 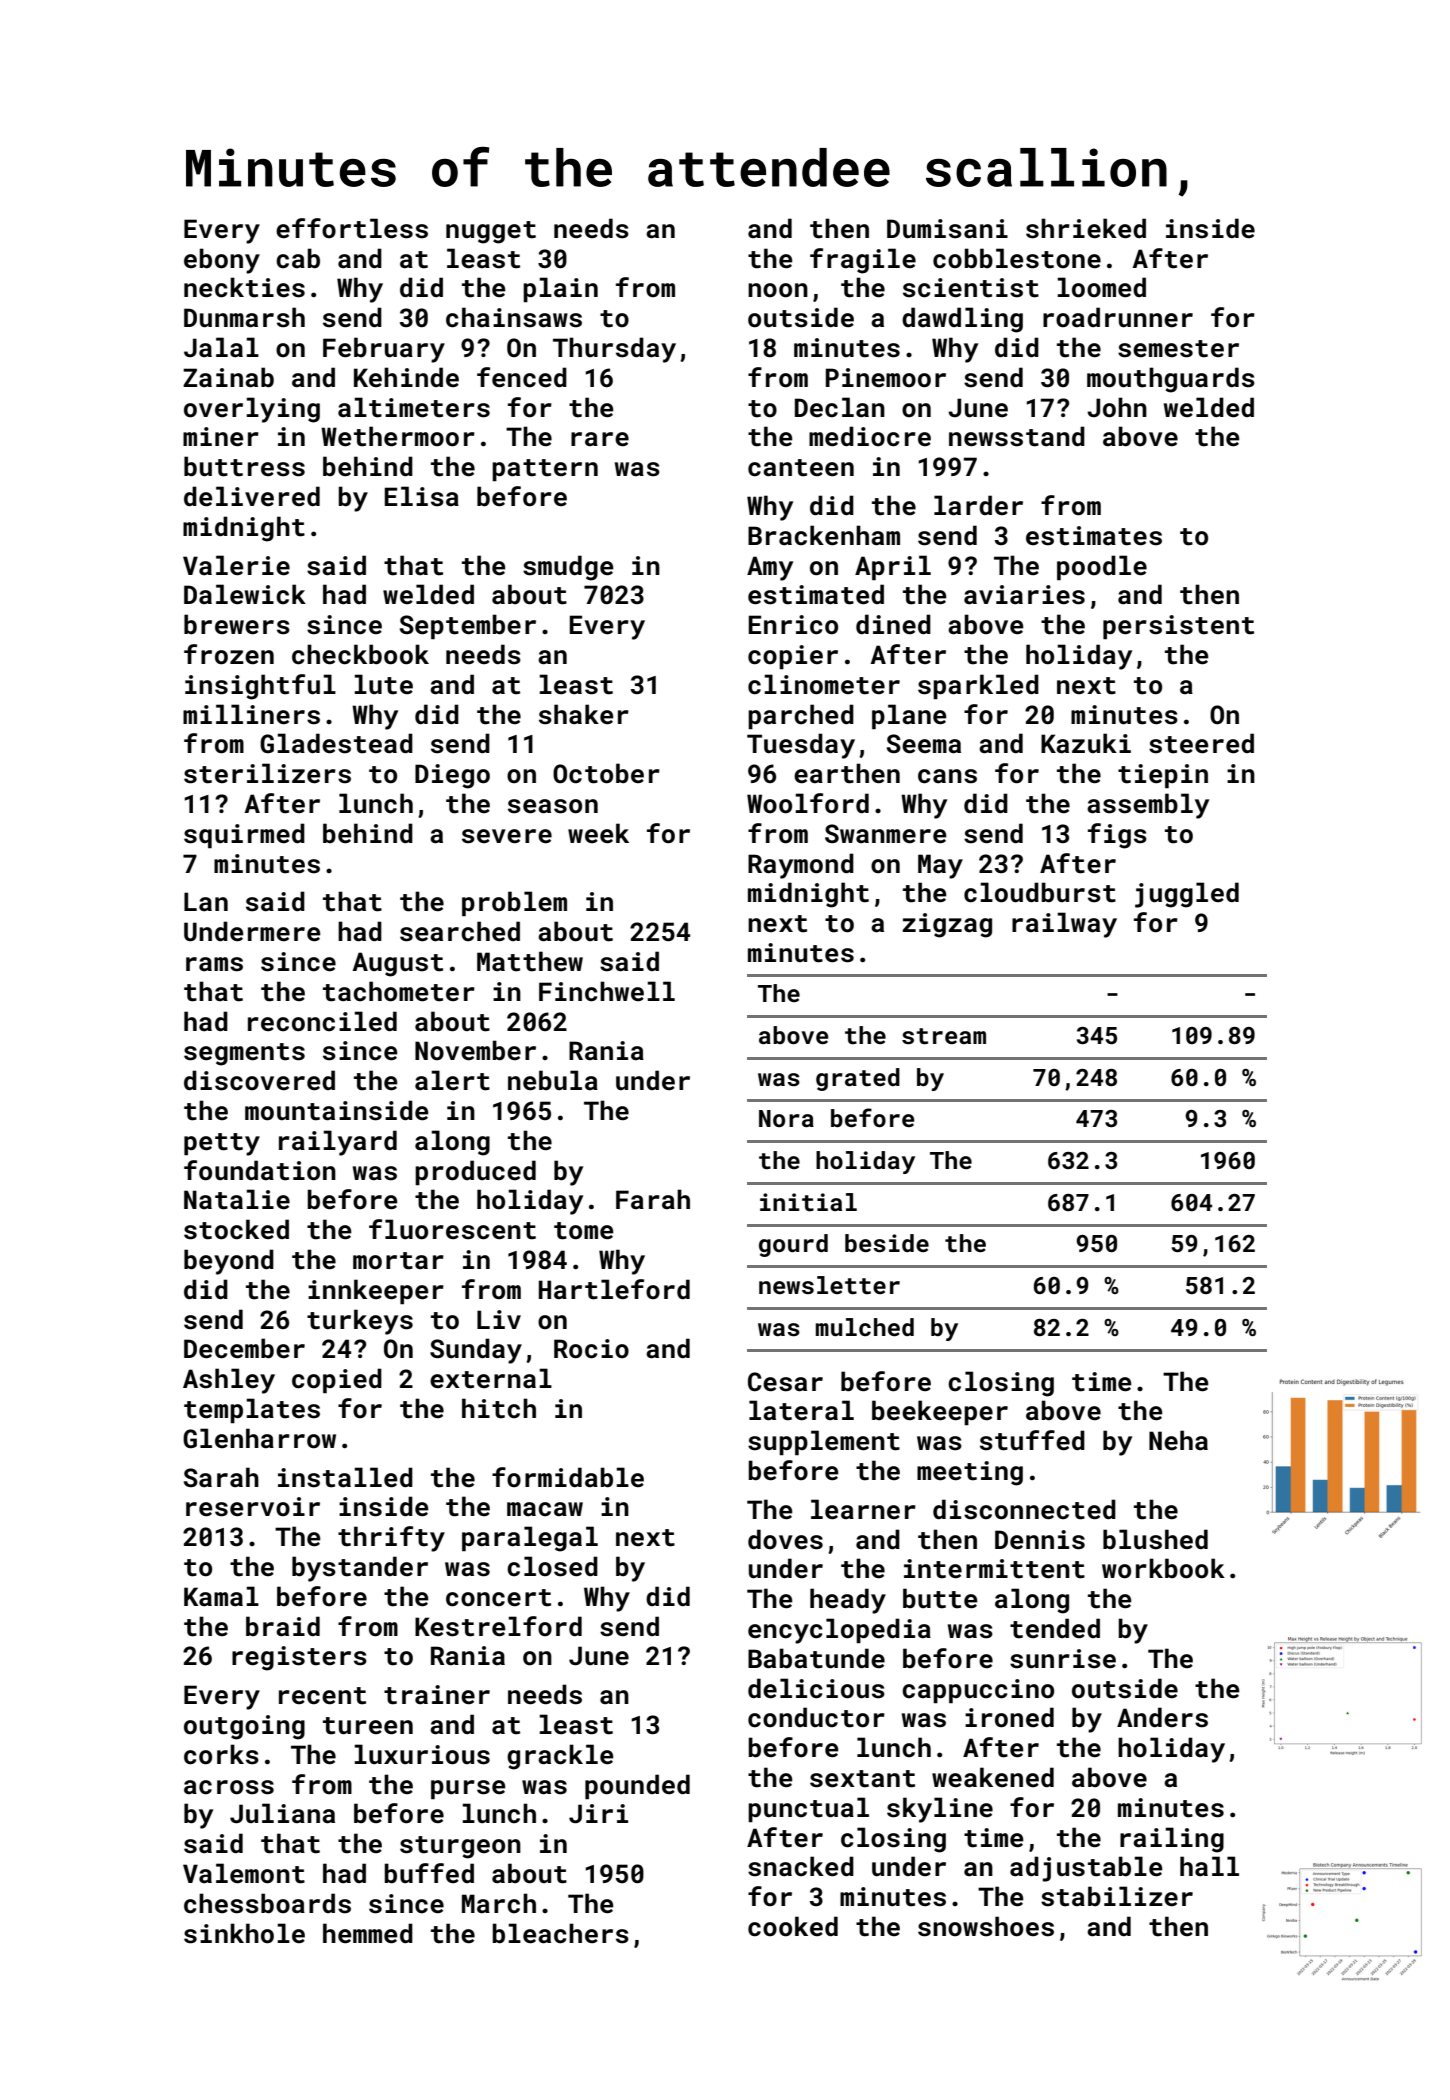 What do you see at coordinates (986, 1926) in the screenshot?
I see `snowshoes` at bounding box center [986, 1926].
